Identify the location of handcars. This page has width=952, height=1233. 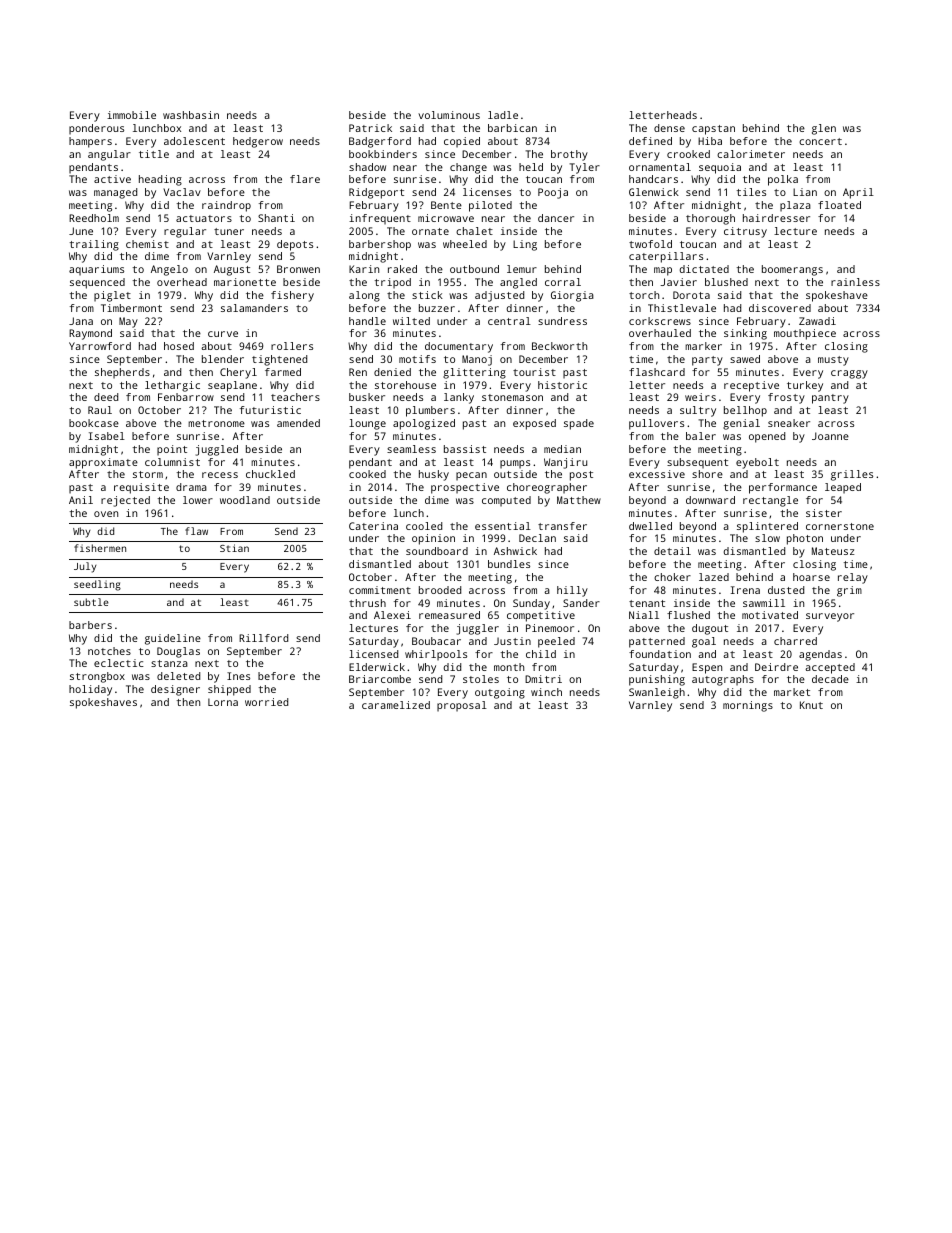
(653, 179).
